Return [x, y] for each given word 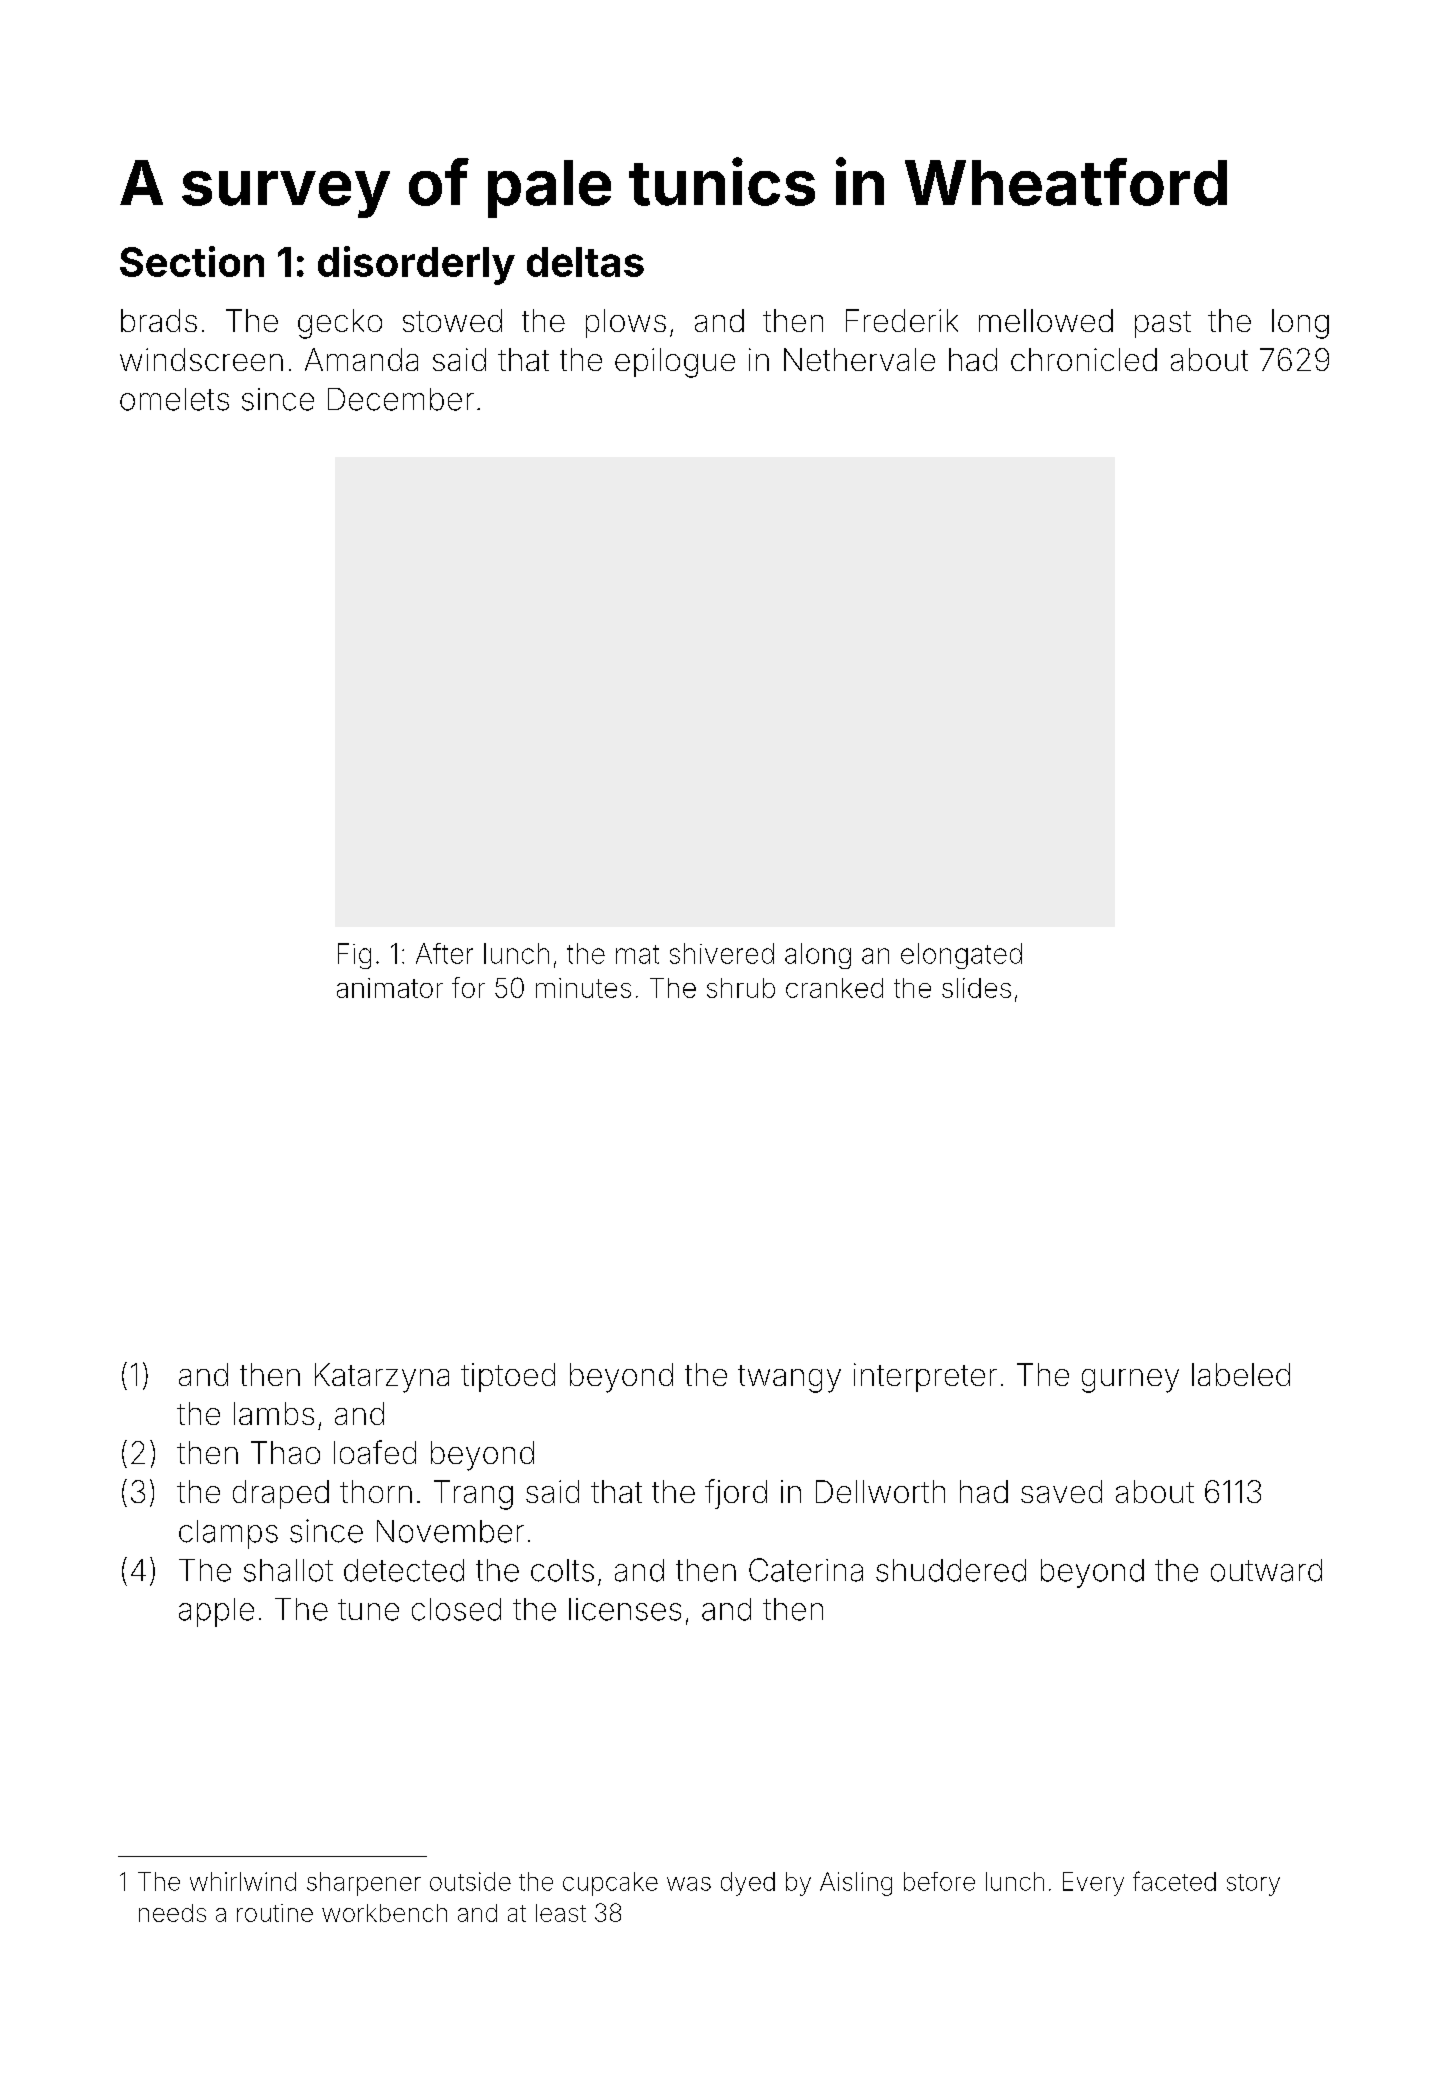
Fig [354, 956]
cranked [834, 988]
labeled [1241, 1374]
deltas [585, 262]
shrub [741, 988]
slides [976, 988]
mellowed [1046, 320]
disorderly [416, 265]
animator [390, 988]
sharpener [364, 1884]
